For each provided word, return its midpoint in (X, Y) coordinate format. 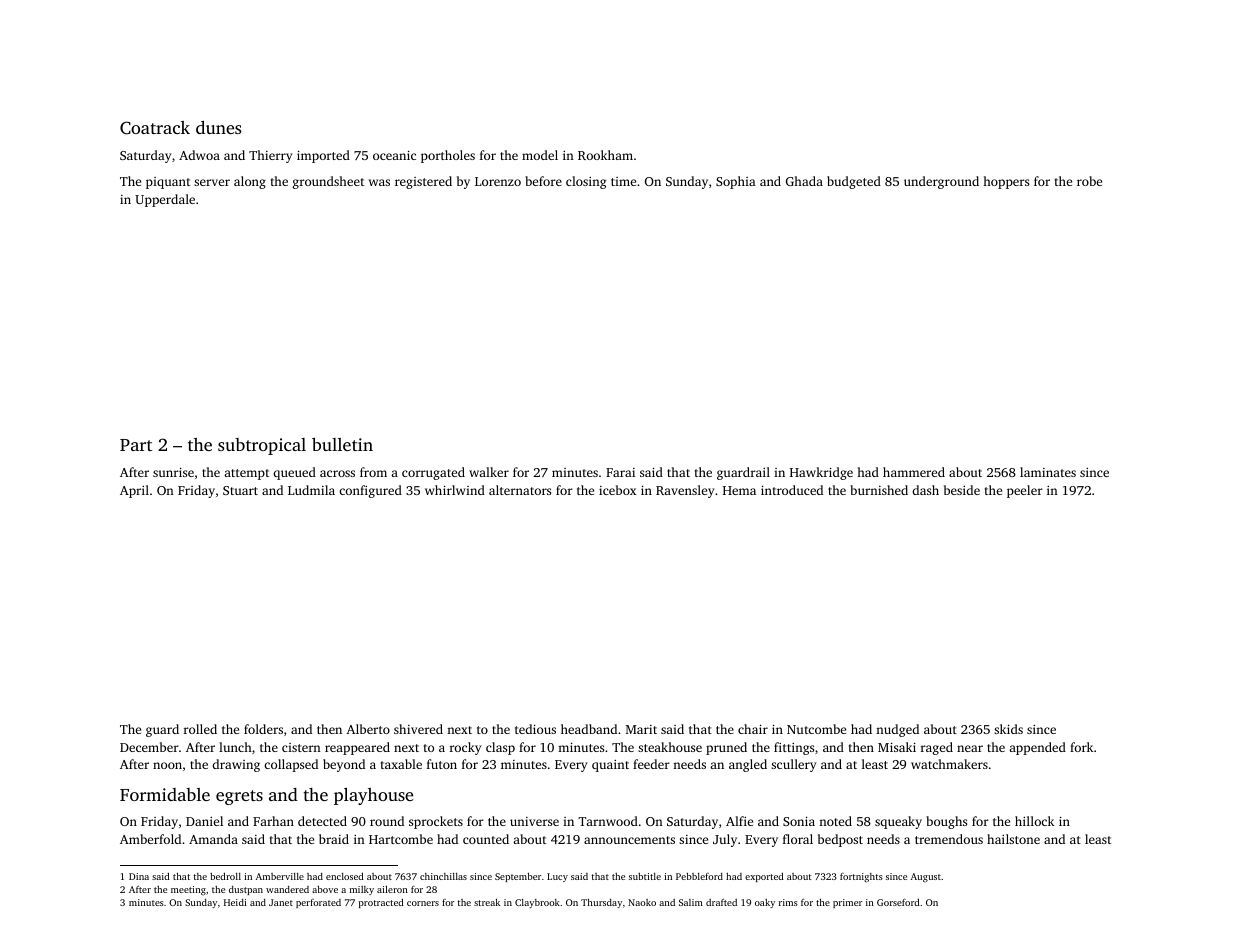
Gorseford (898, 902)
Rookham (605, 155)
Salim (691, 902)
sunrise (173, 472)
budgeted (854, 182)
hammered (914, 472)
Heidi (235, 902)
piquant (168, 183)
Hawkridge (821, 473)
